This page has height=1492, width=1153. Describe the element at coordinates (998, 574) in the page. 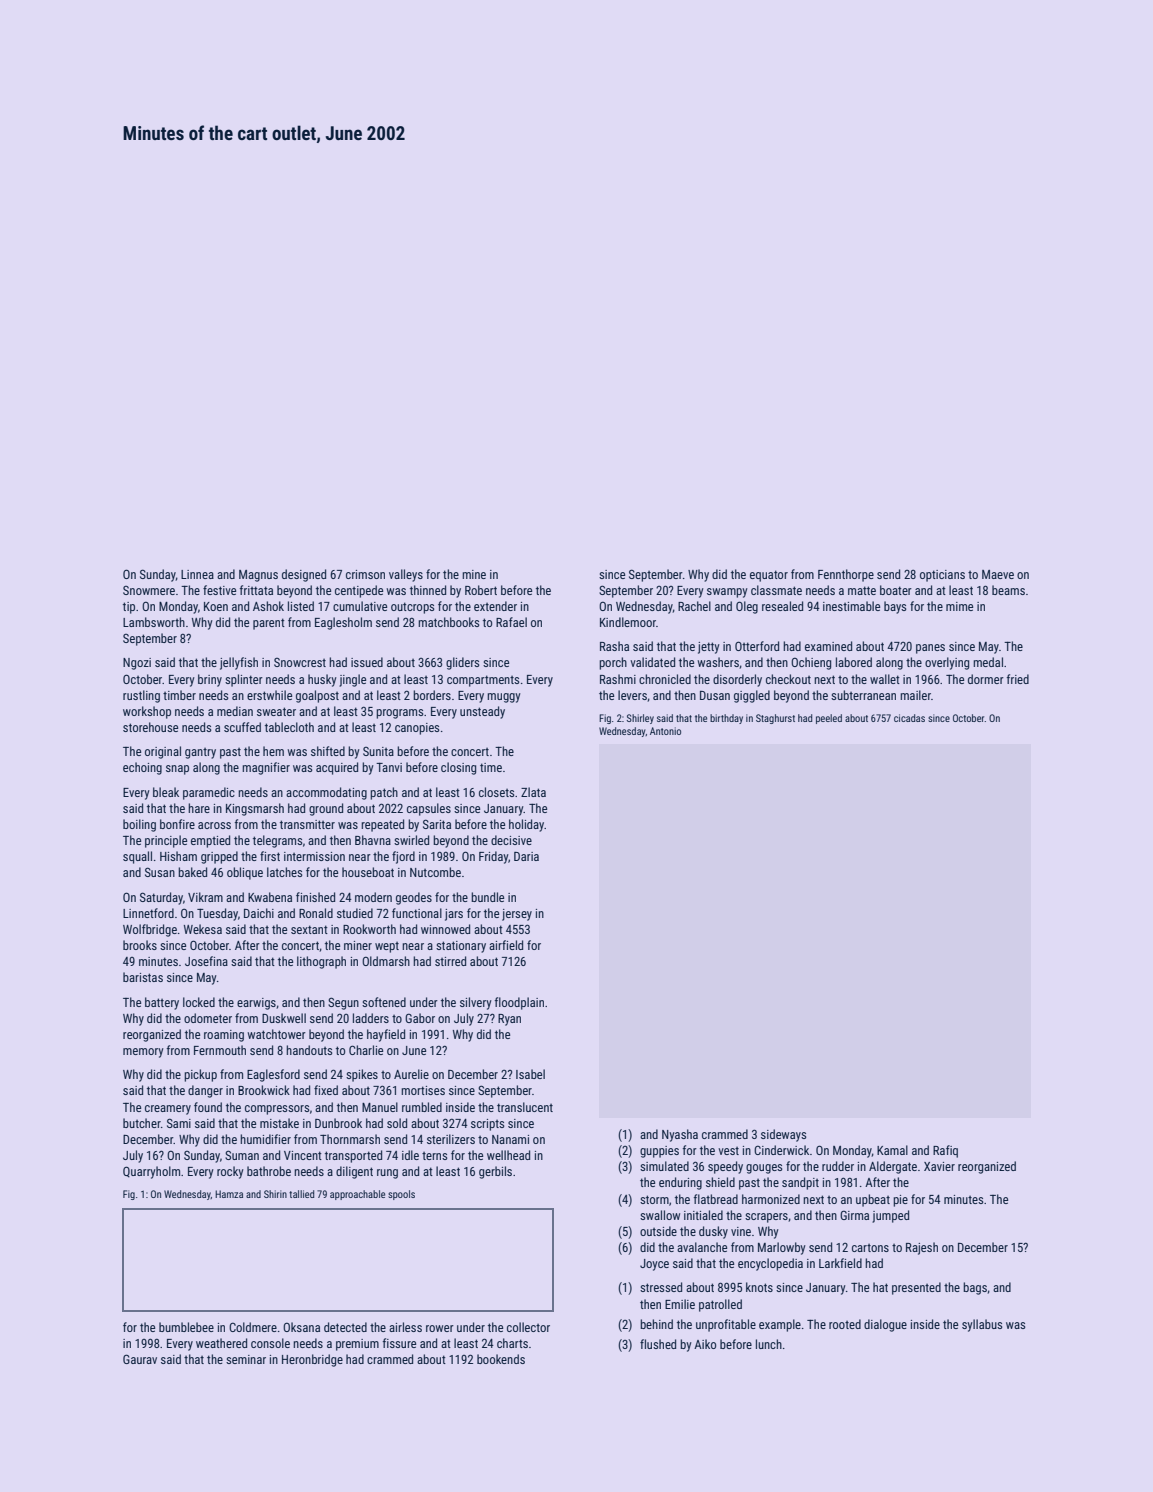

I see `Maeve` at that location.
